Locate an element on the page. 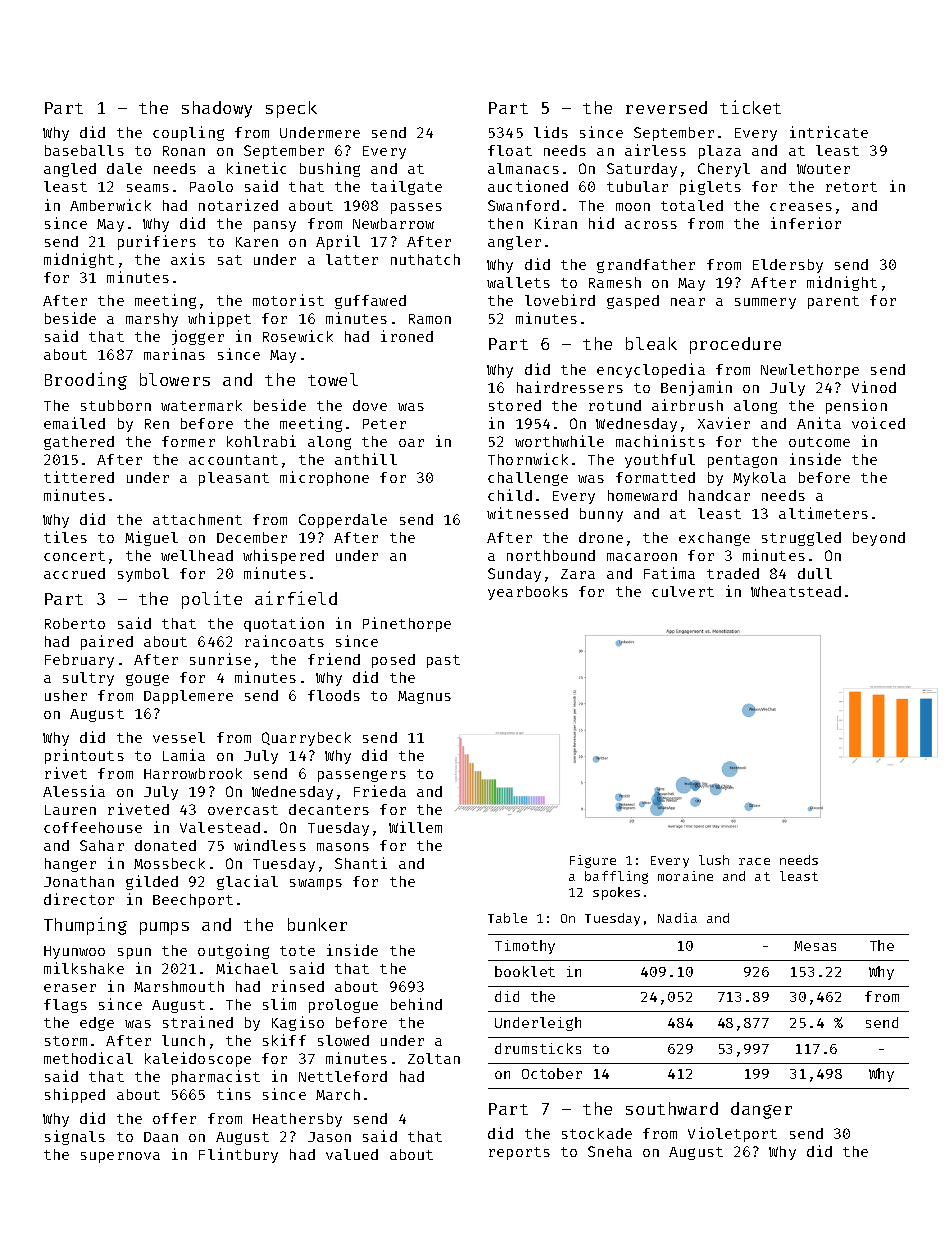 The image size is (952, 1233). Kiran is located at coordinates (556, 223).
